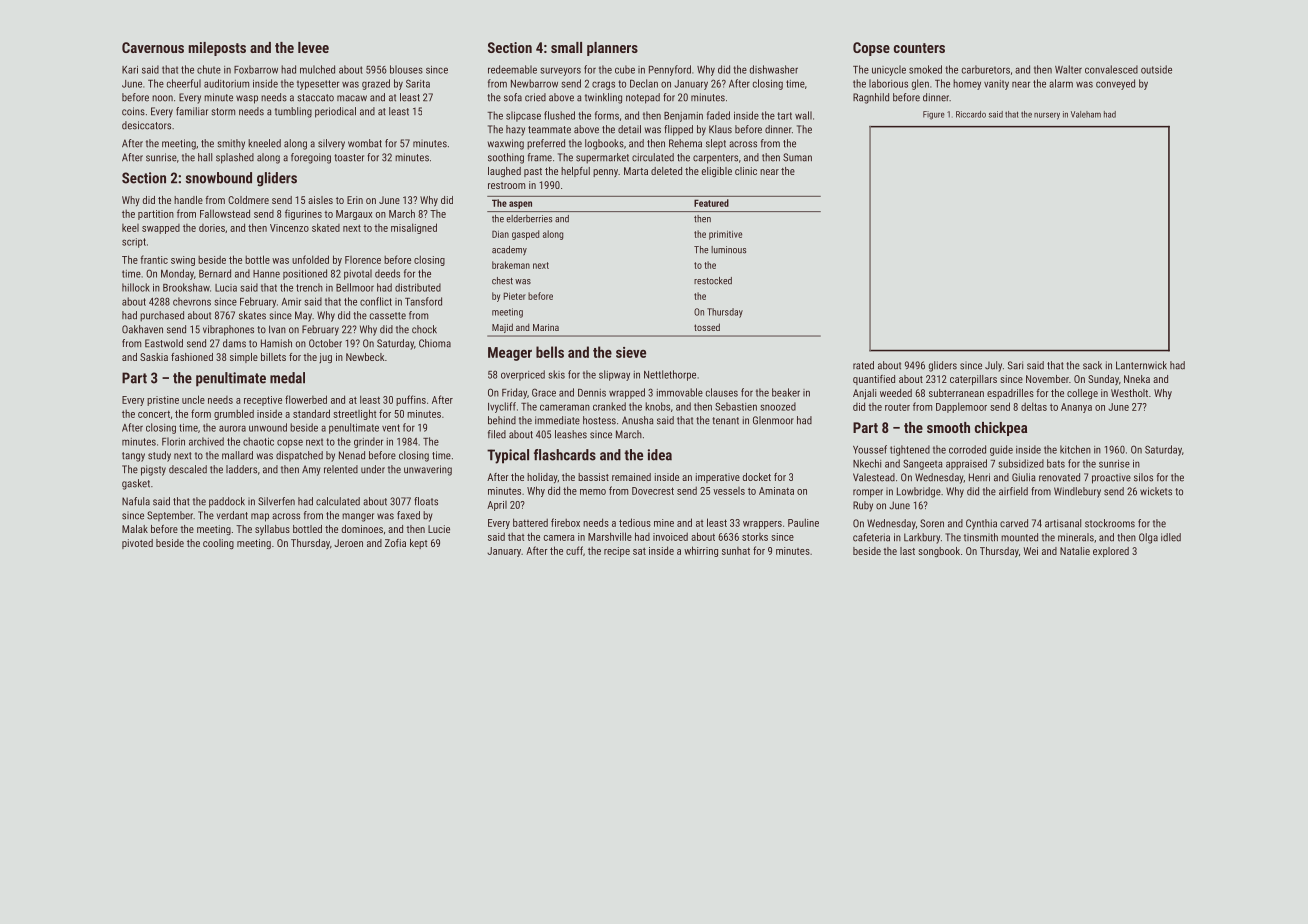 The height and width of the image is (924, 1308). Describe the element at coordinates (354, 414) in the image. I see `streetlight` at that location.
